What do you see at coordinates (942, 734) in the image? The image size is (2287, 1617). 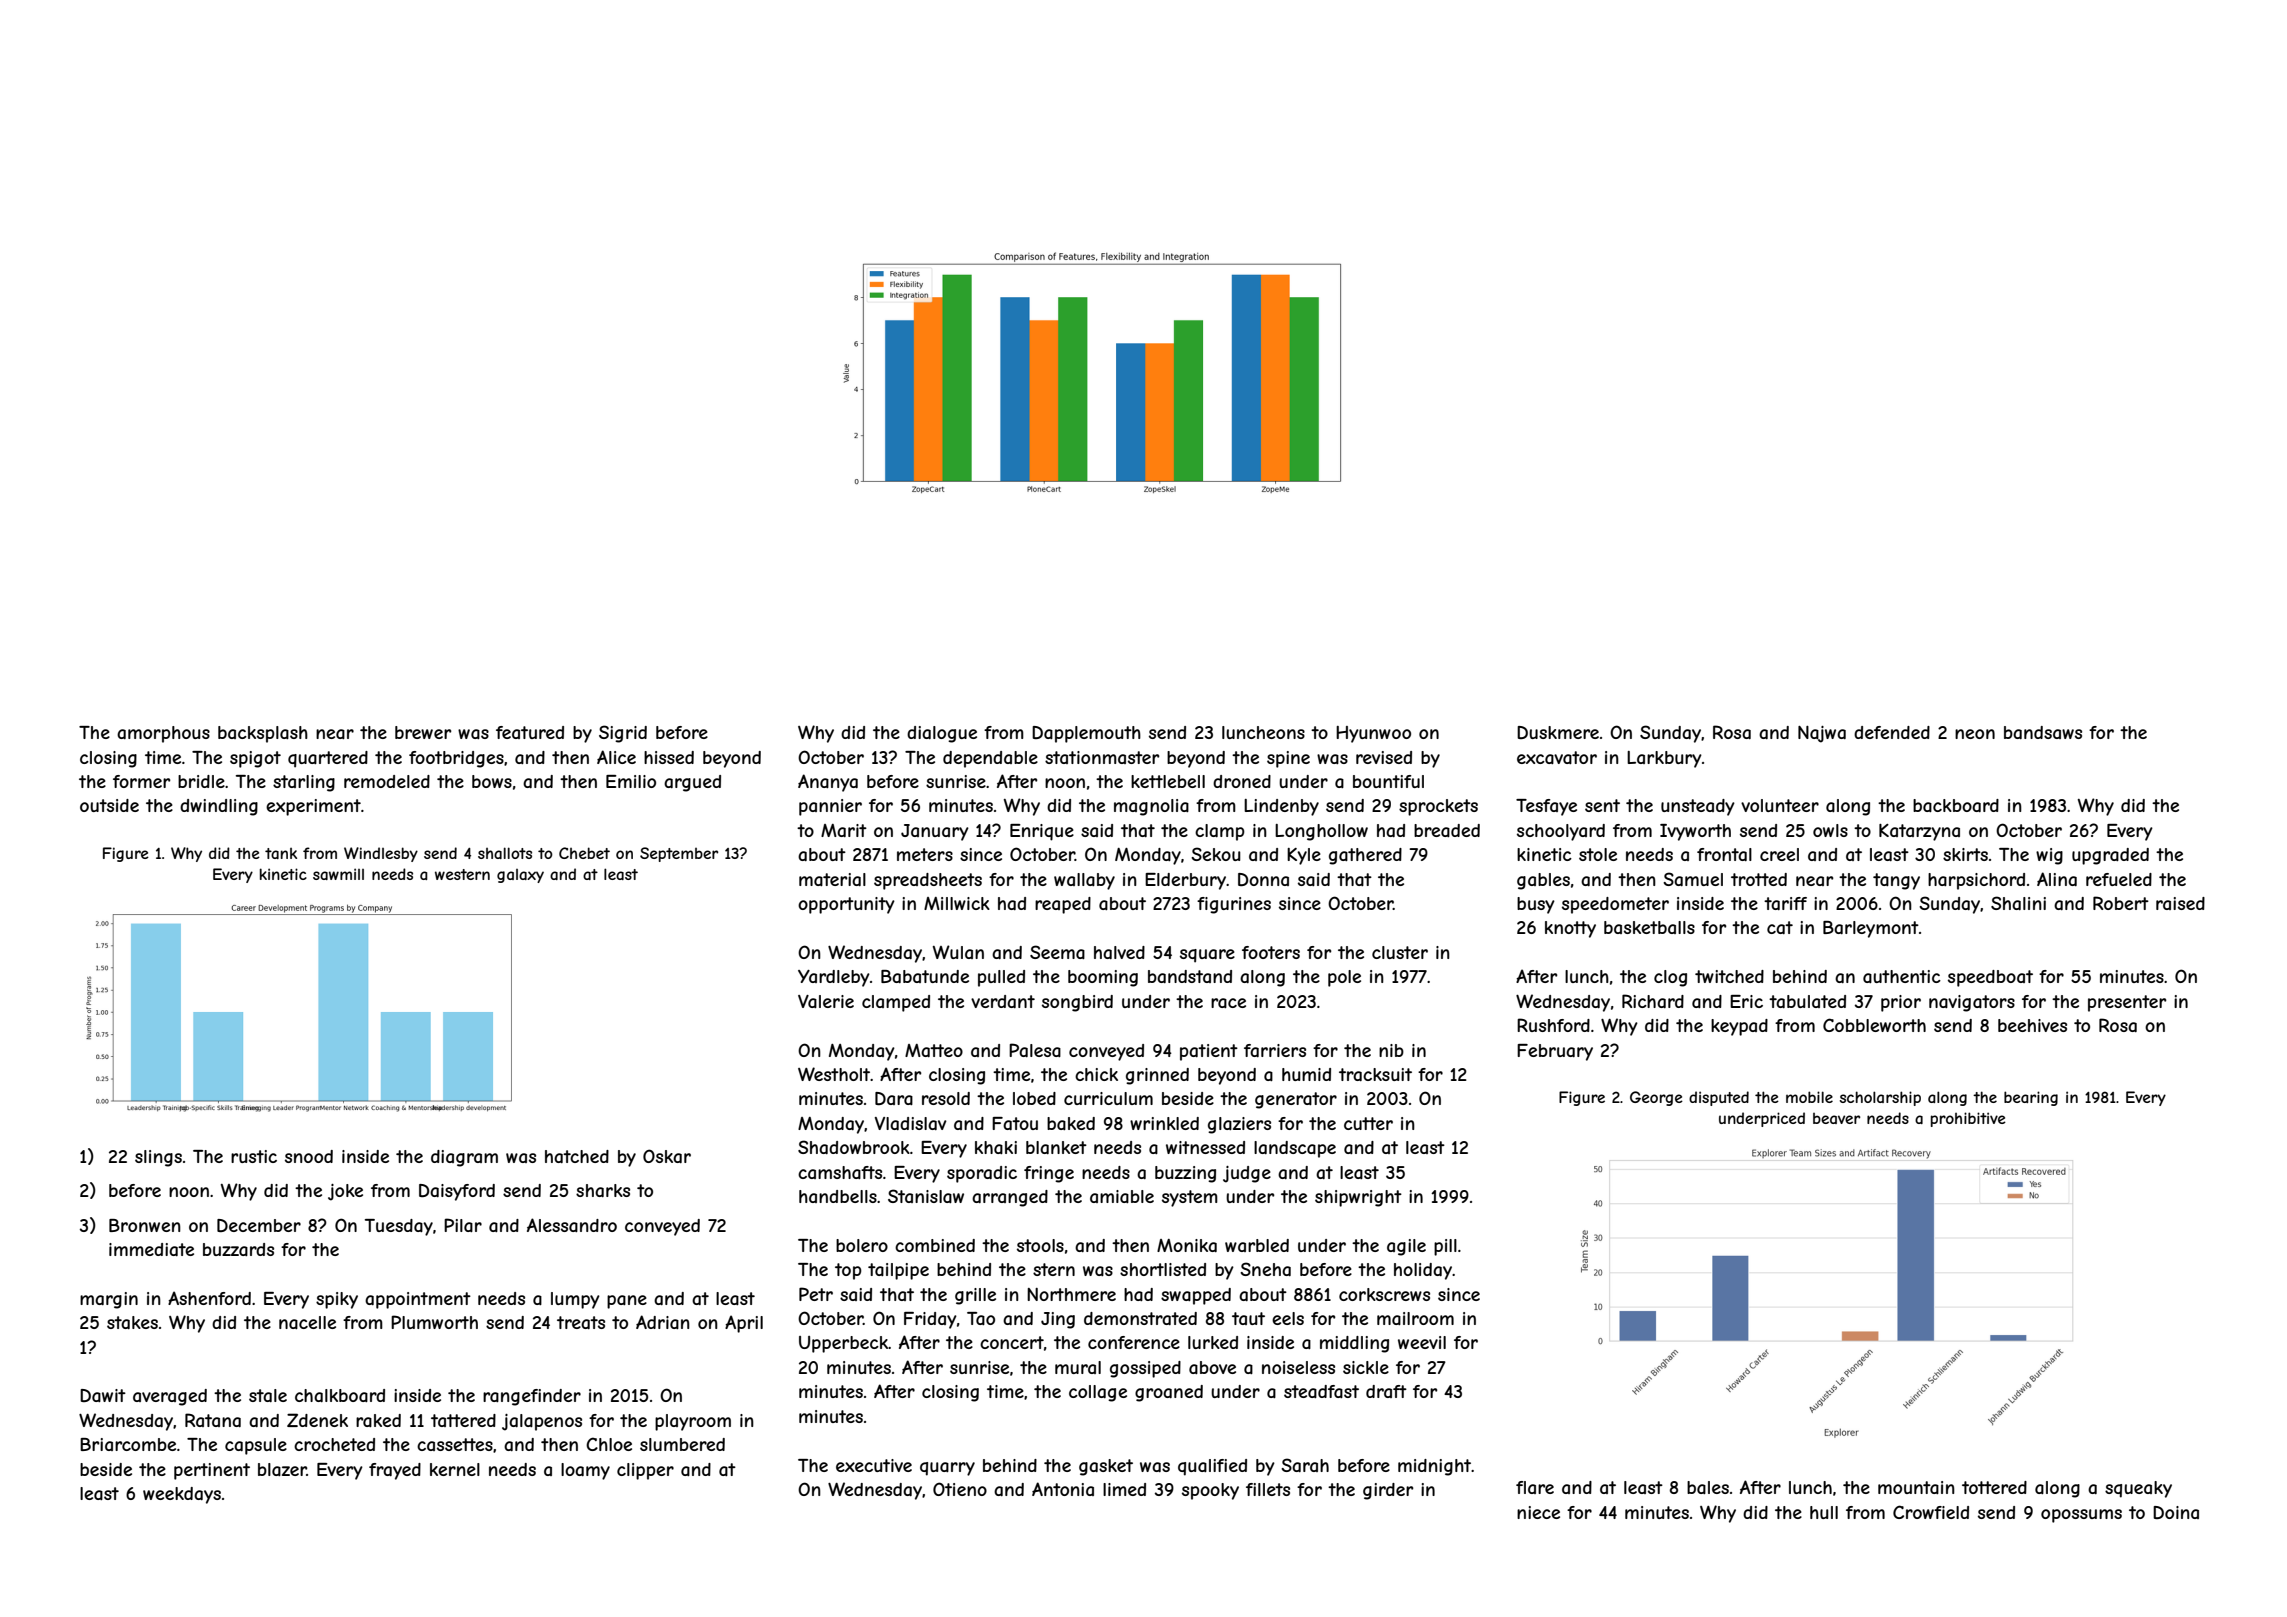 I see `dialogue` at bounding box center [942, 734].
